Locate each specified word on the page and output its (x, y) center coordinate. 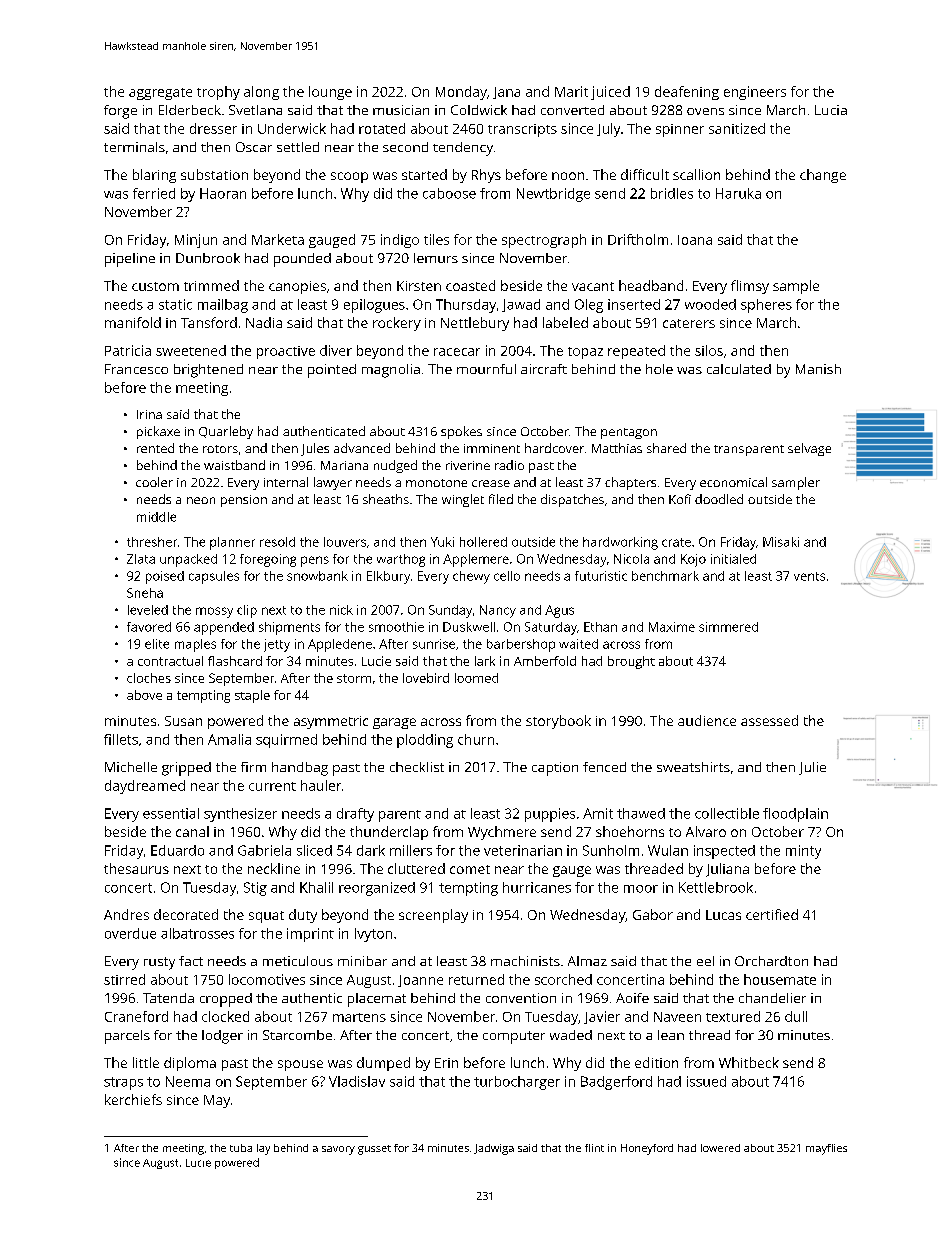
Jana (506, 93)
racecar (457, 352)
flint (594, 1148)
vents (809, 576)
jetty (277, 645)
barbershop (521, 645)
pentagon (629, 433)
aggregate (160, 94)
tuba (241, 1148)
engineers (755, 93)
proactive (286, 352)
